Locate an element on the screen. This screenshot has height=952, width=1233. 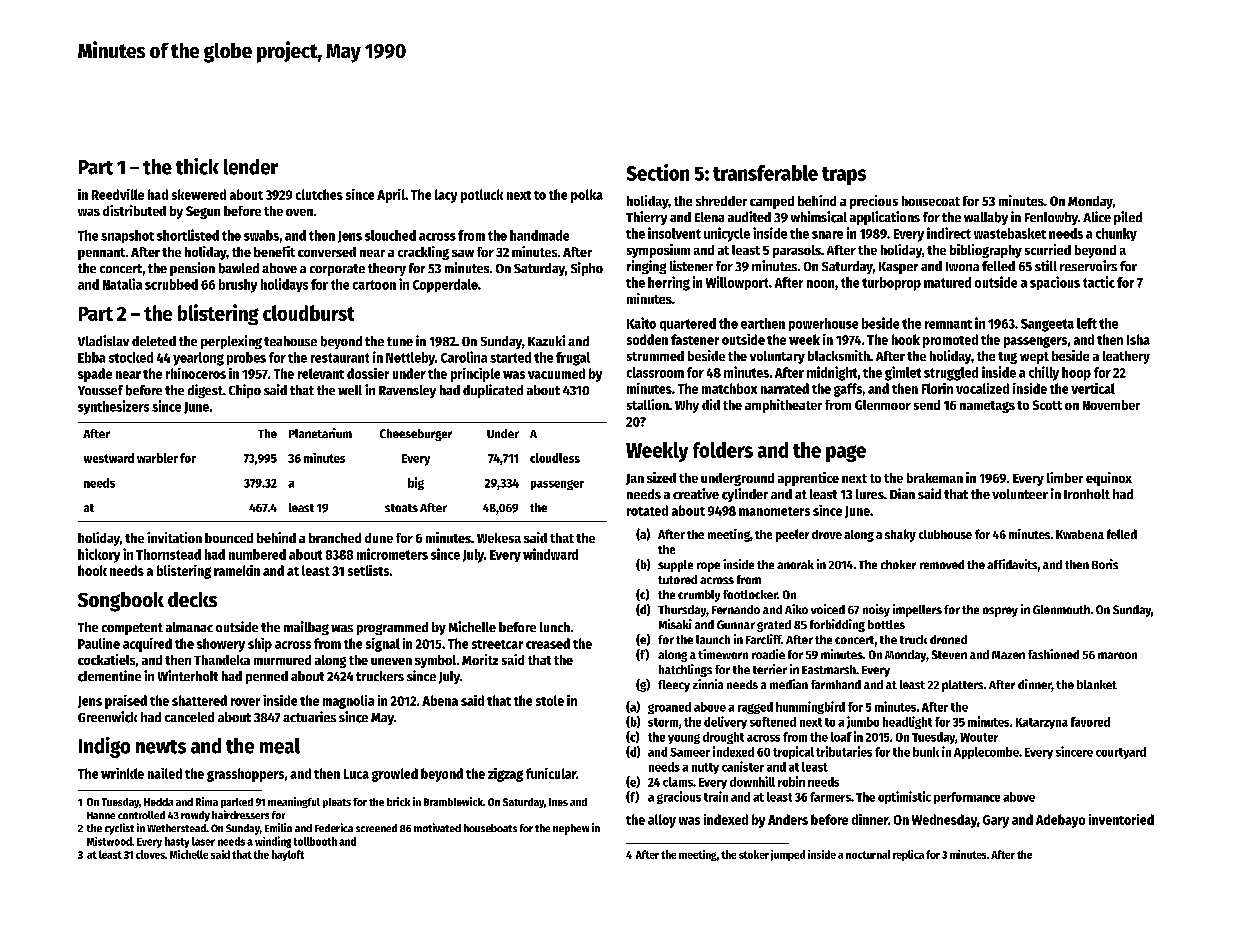
Iwona is located at coordinates (962, 266).
